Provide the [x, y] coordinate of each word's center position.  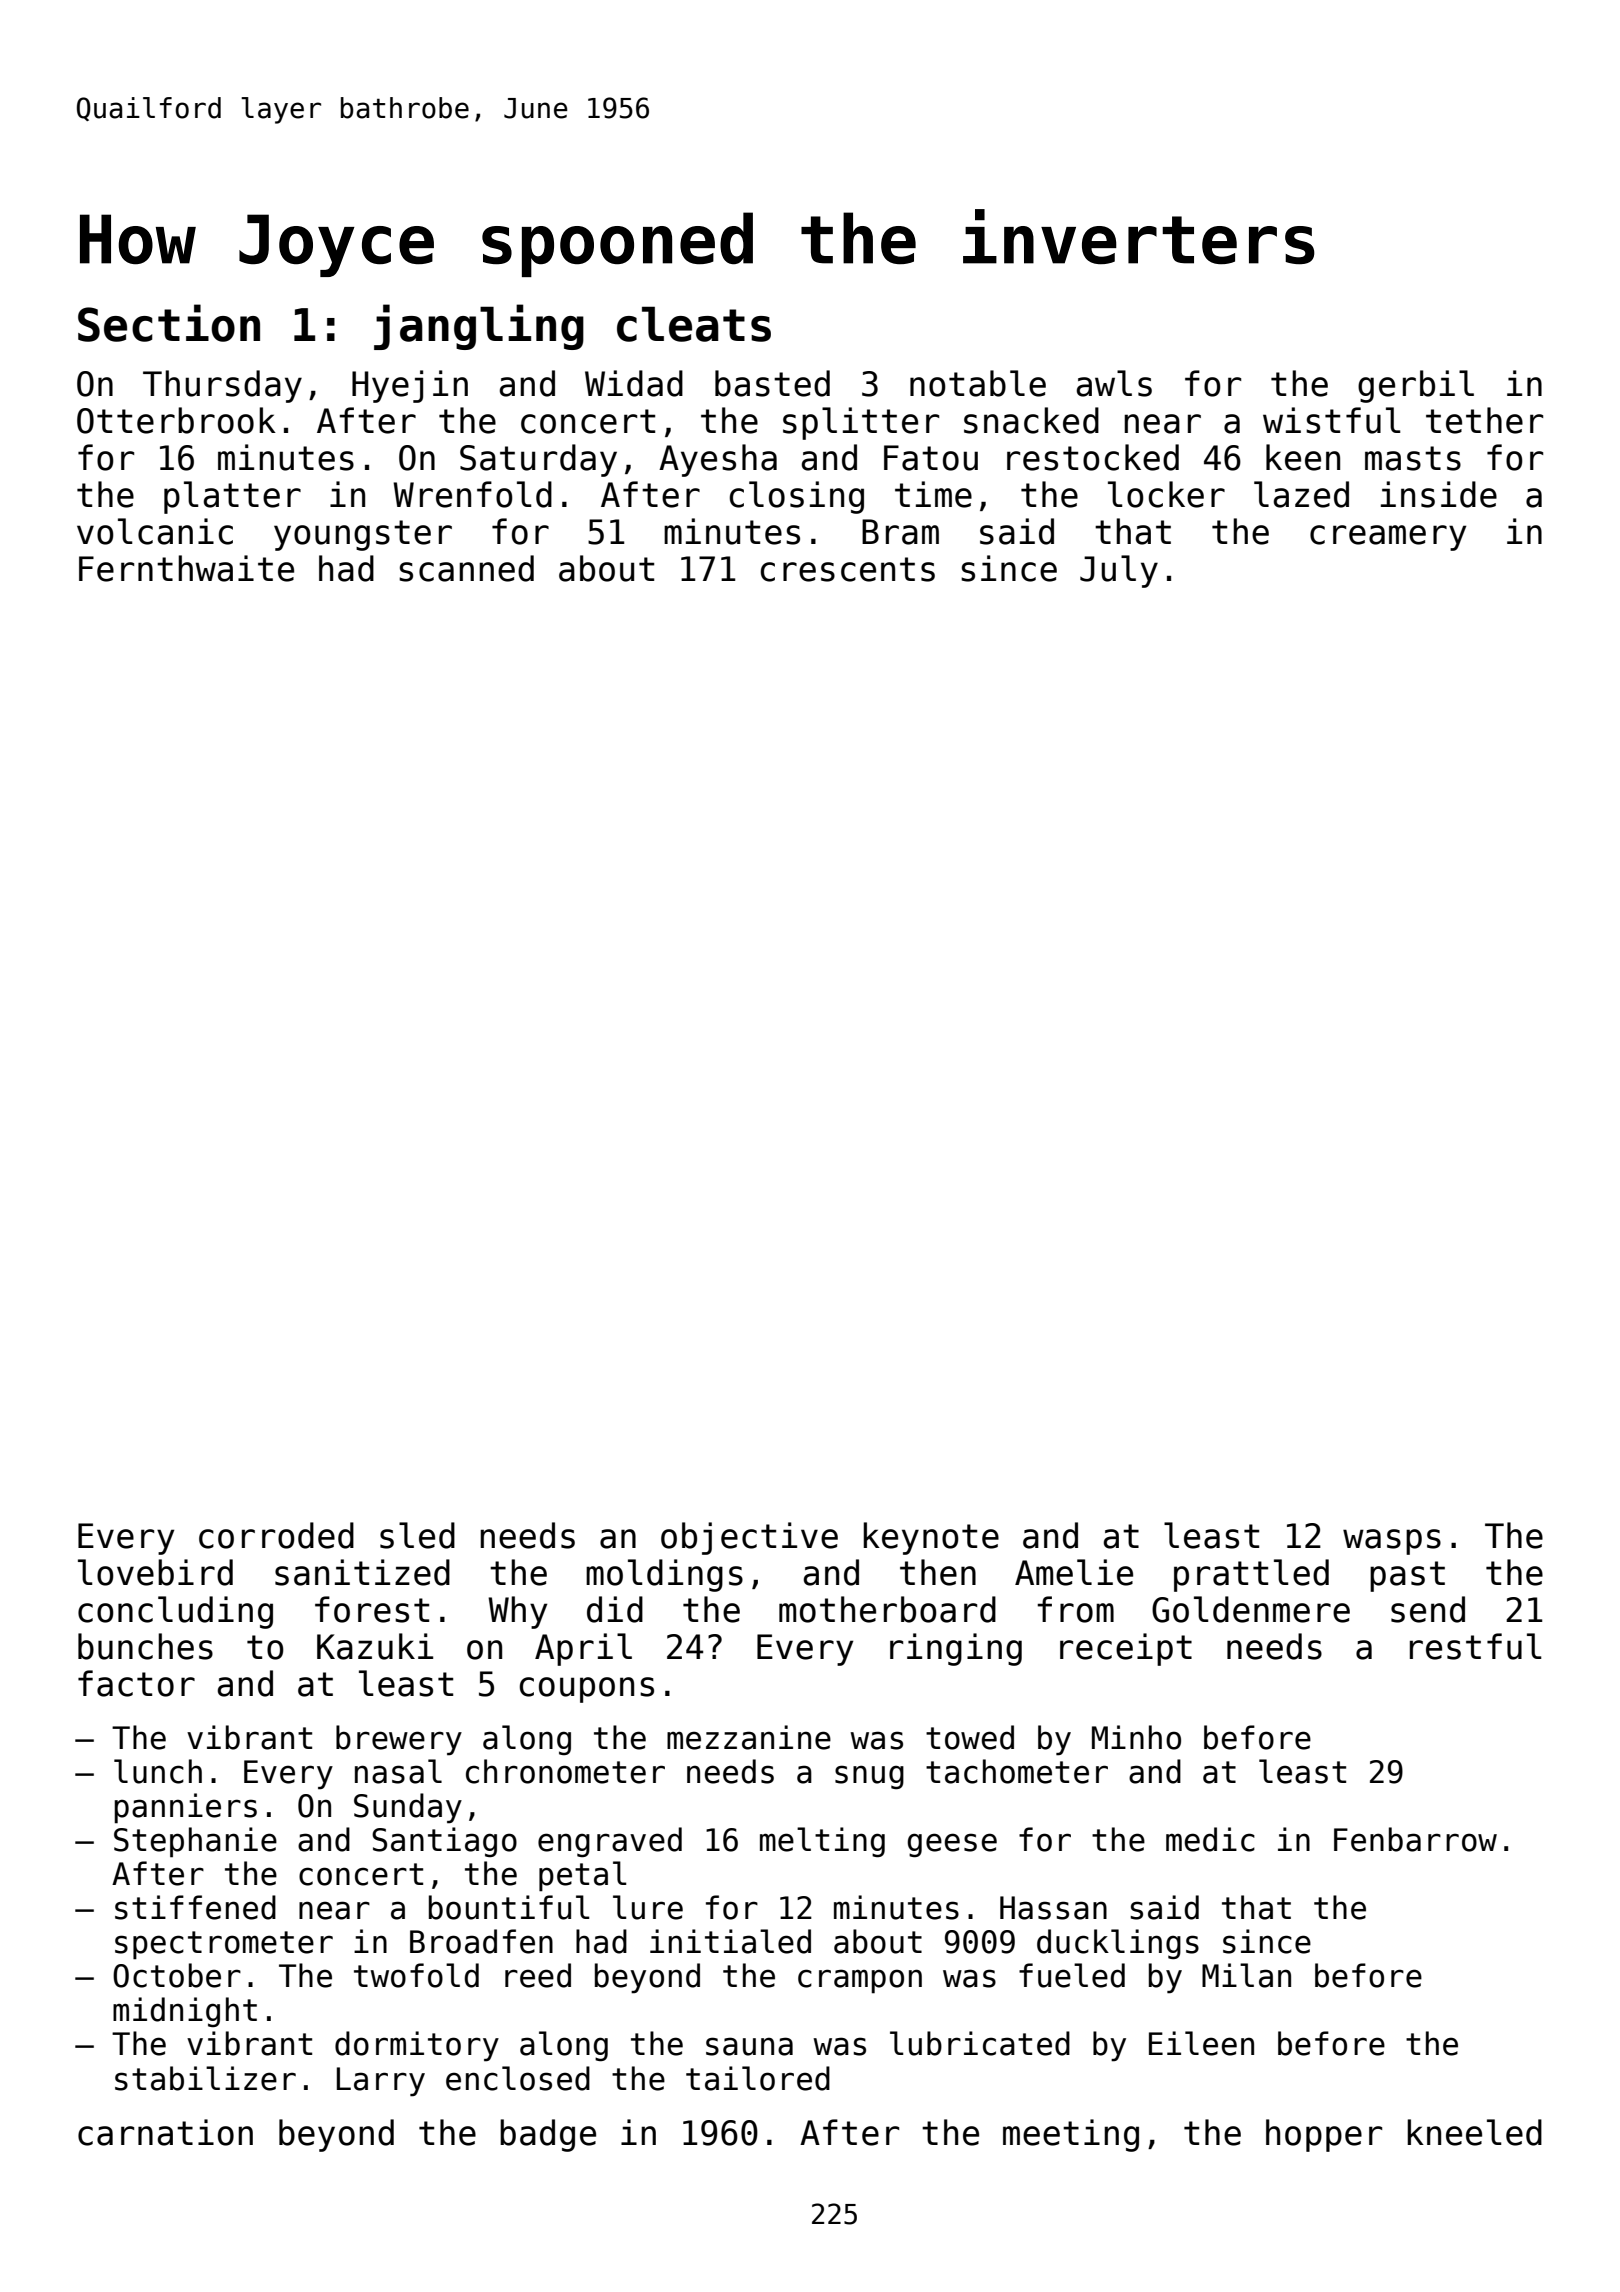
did [615, 1609]
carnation [165, 2132]
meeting [1071, 2135]
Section [169, 323]
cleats [694, 324]
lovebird [155, 1572]
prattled [1251, 1575]
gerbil [1416, 386]
